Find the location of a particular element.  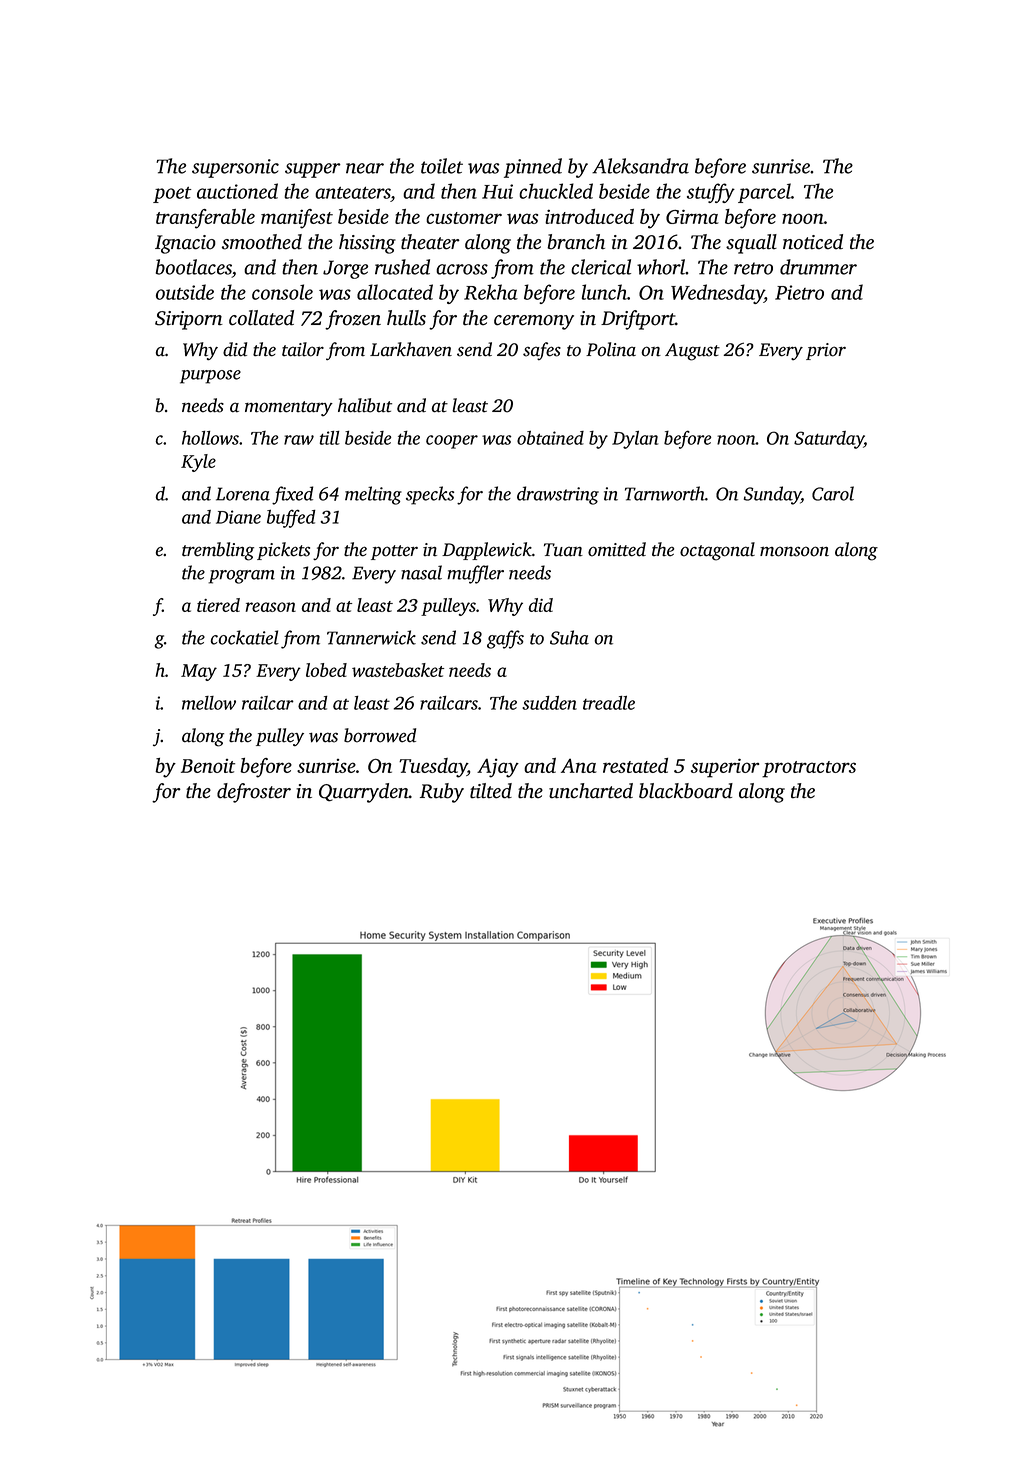

defroster is located at coordinates (254, 793).
